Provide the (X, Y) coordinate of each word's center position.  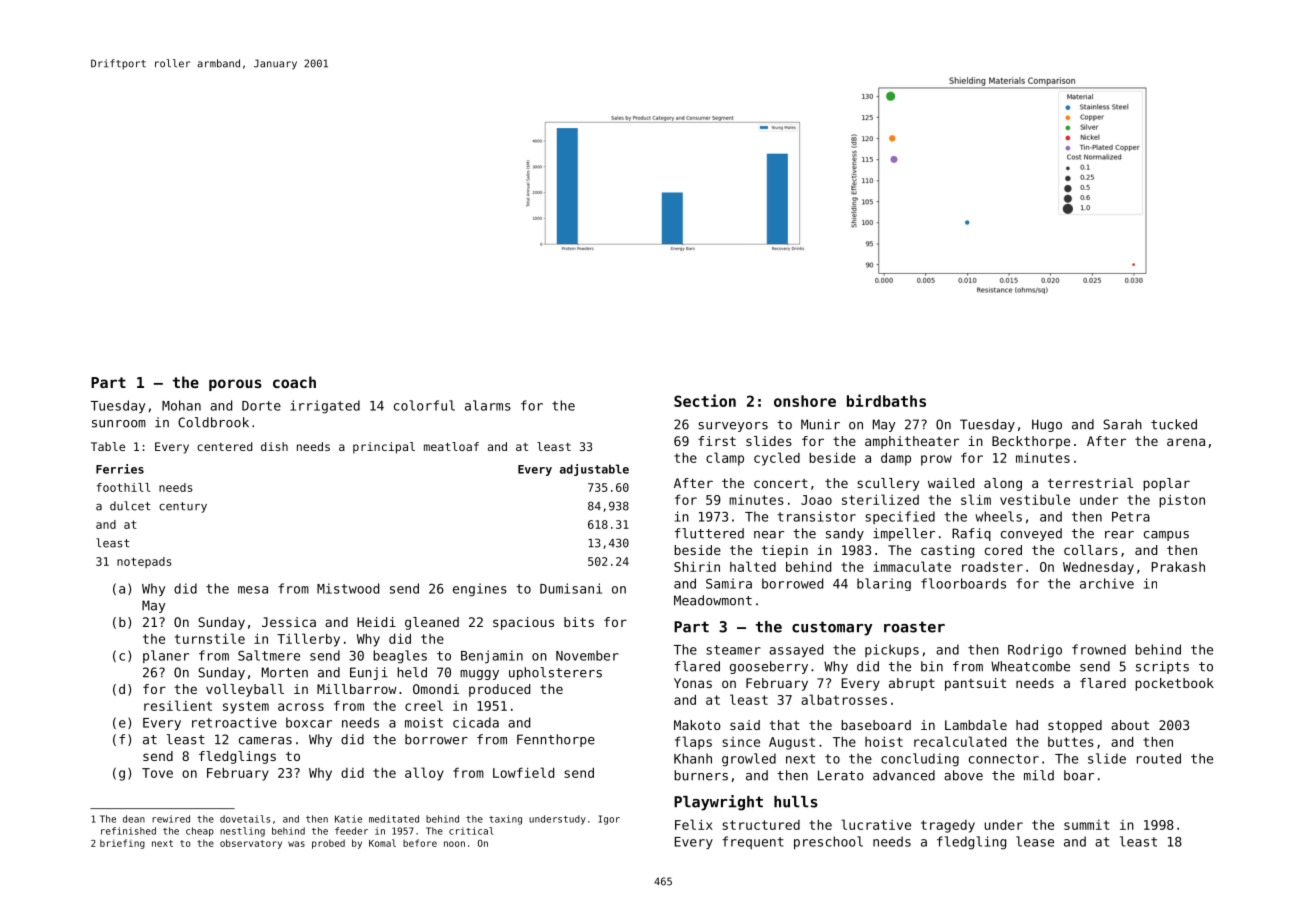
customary (832, 628)
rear (1119, 535)
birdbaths (886, 400)
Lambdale (976, 725)
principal (384, 448)
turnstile (210, 638)
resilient (178, 705)
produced (499, 690)
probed (328, 844)
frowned (1099, 649)
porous (235, 385)
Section (705, 400)
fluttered (709, 533)
